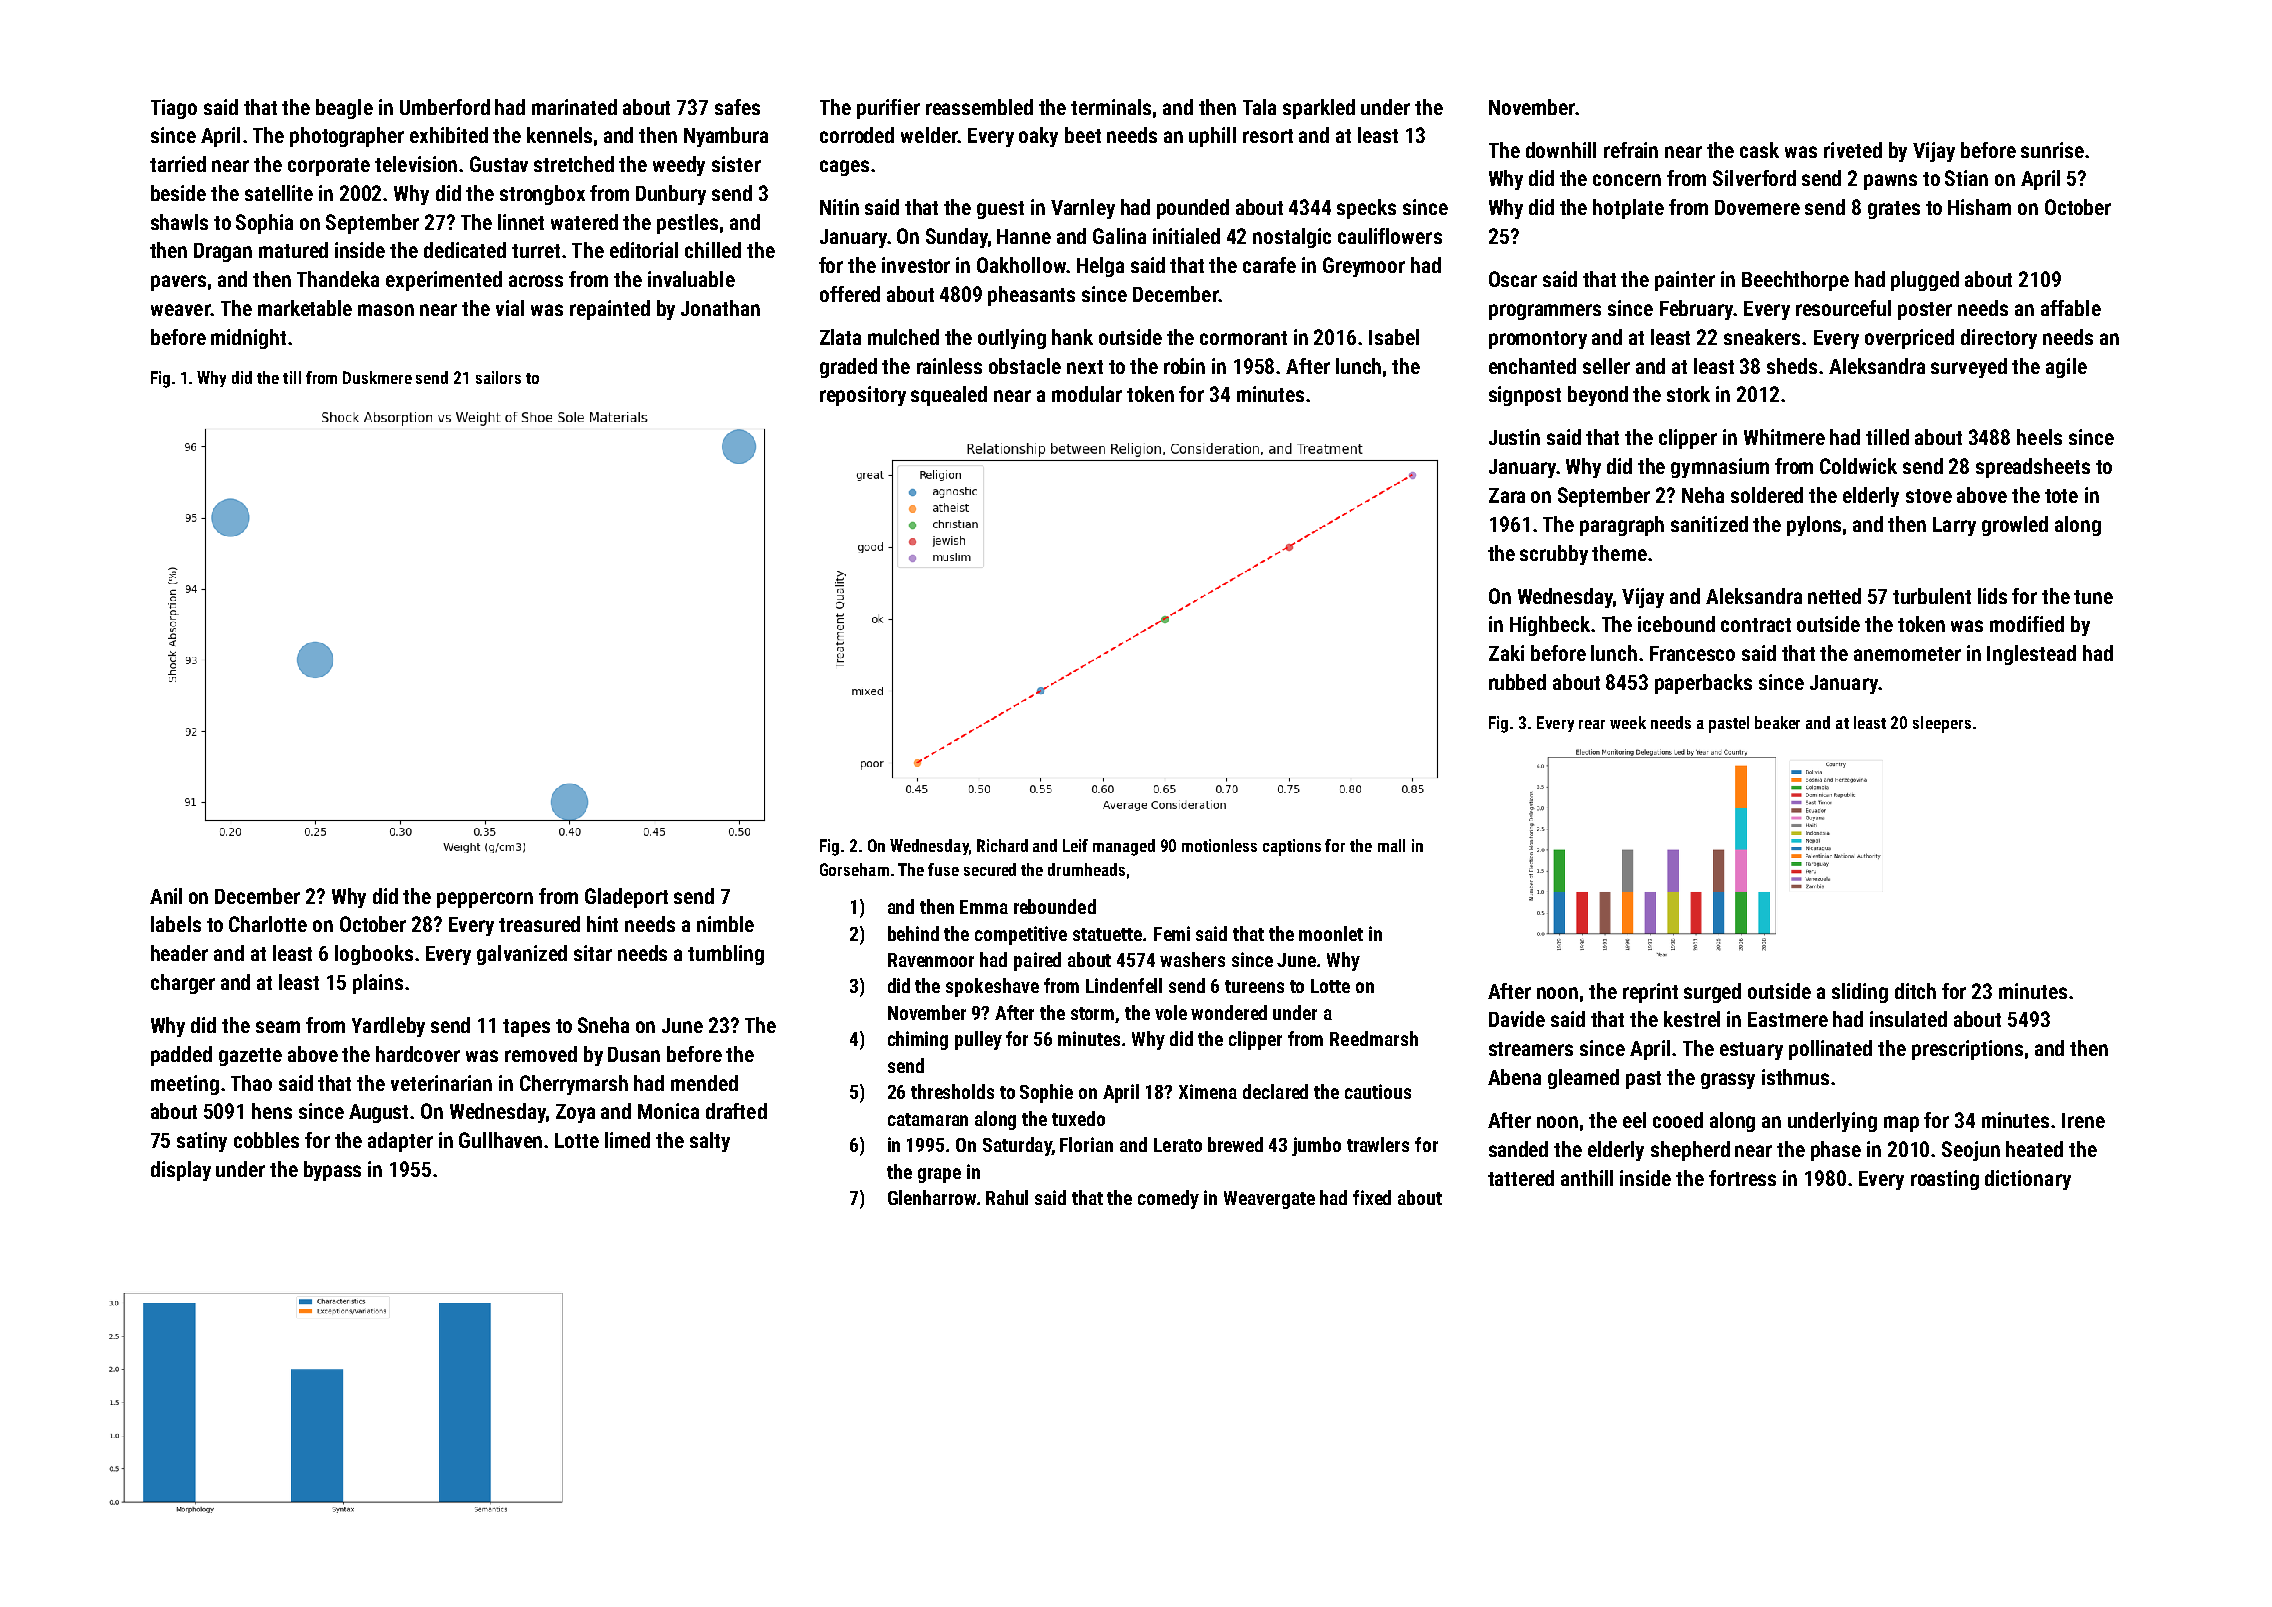 This image has height=1607, width=2272. What do you see at coordinates (332, 1171) in the image?
I see `bypass` at bounding box center [332, 1171].
